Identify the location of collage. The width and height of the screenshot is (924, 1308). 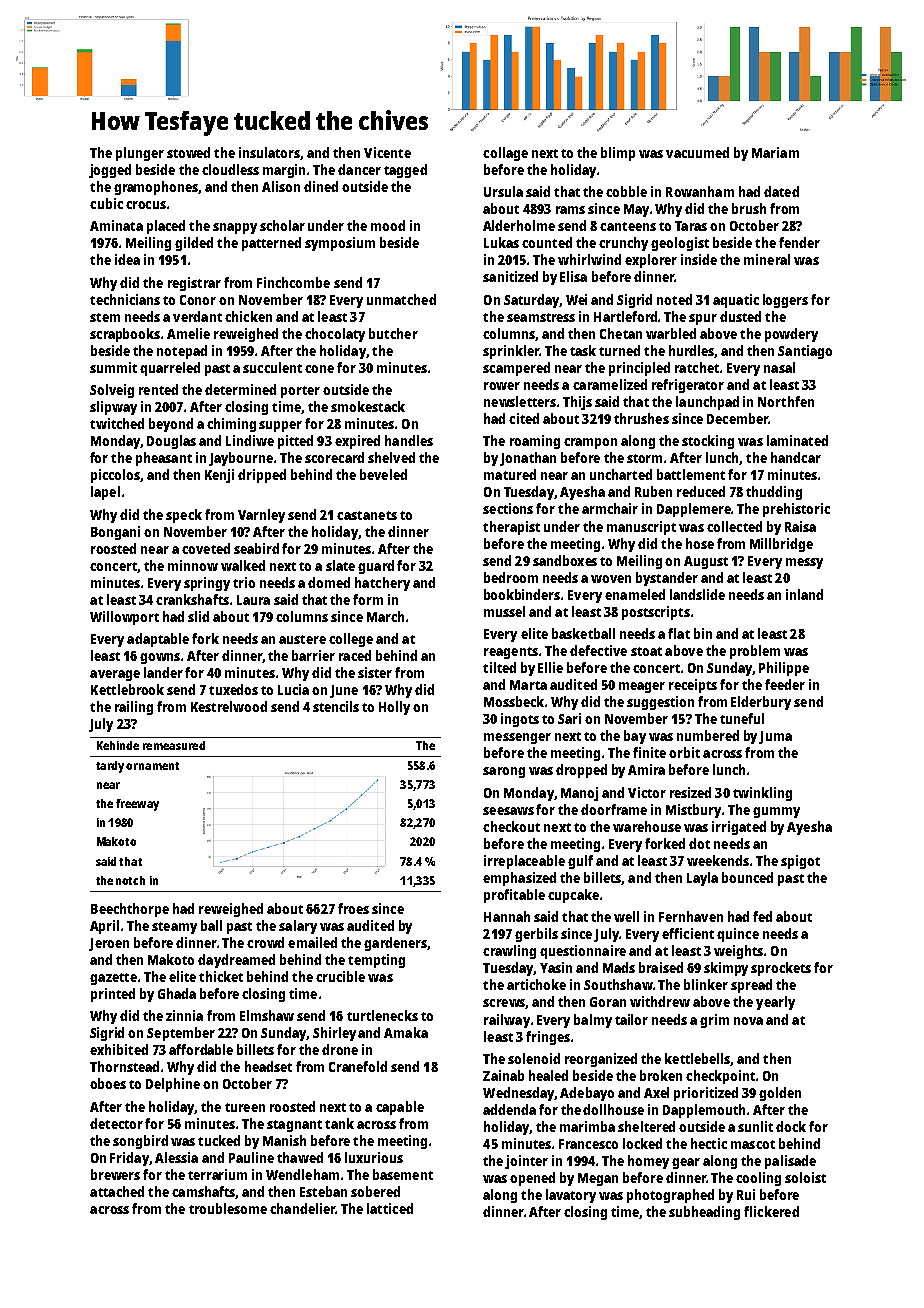
(505, 154).
